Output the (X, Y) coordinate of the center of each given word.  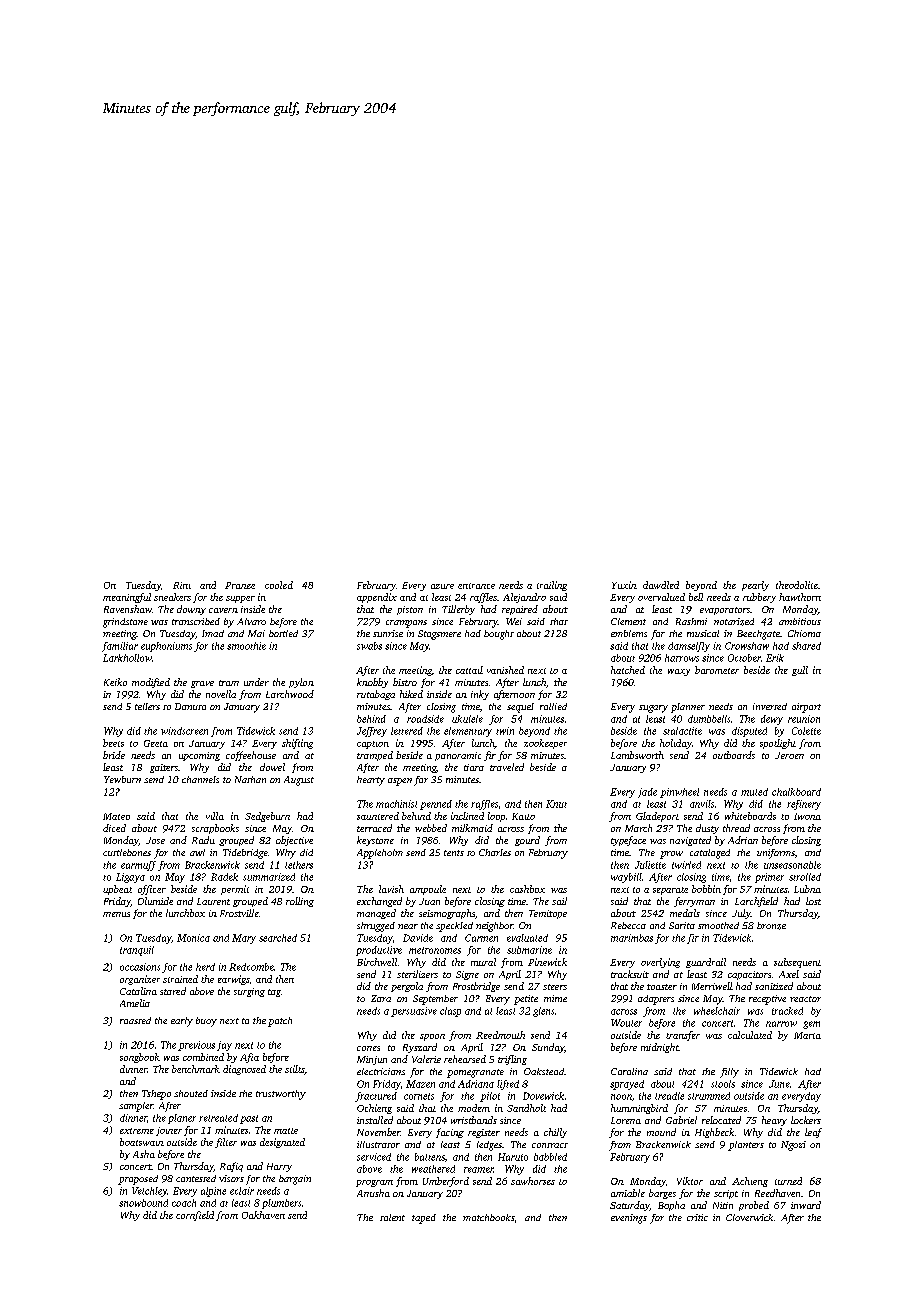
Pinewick (547, 962)
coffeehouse (251, 756)
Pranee (240, 585)
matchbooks (488, 1217)
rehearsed (465, 1059)
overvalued (661, 597)
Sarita (682, 925)
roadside (425, 719)
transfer (683, 1036)
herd (205, 967)
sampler (136, 1107)
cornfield (195, 1216)
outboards (734, 755)
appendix (377, 598)
